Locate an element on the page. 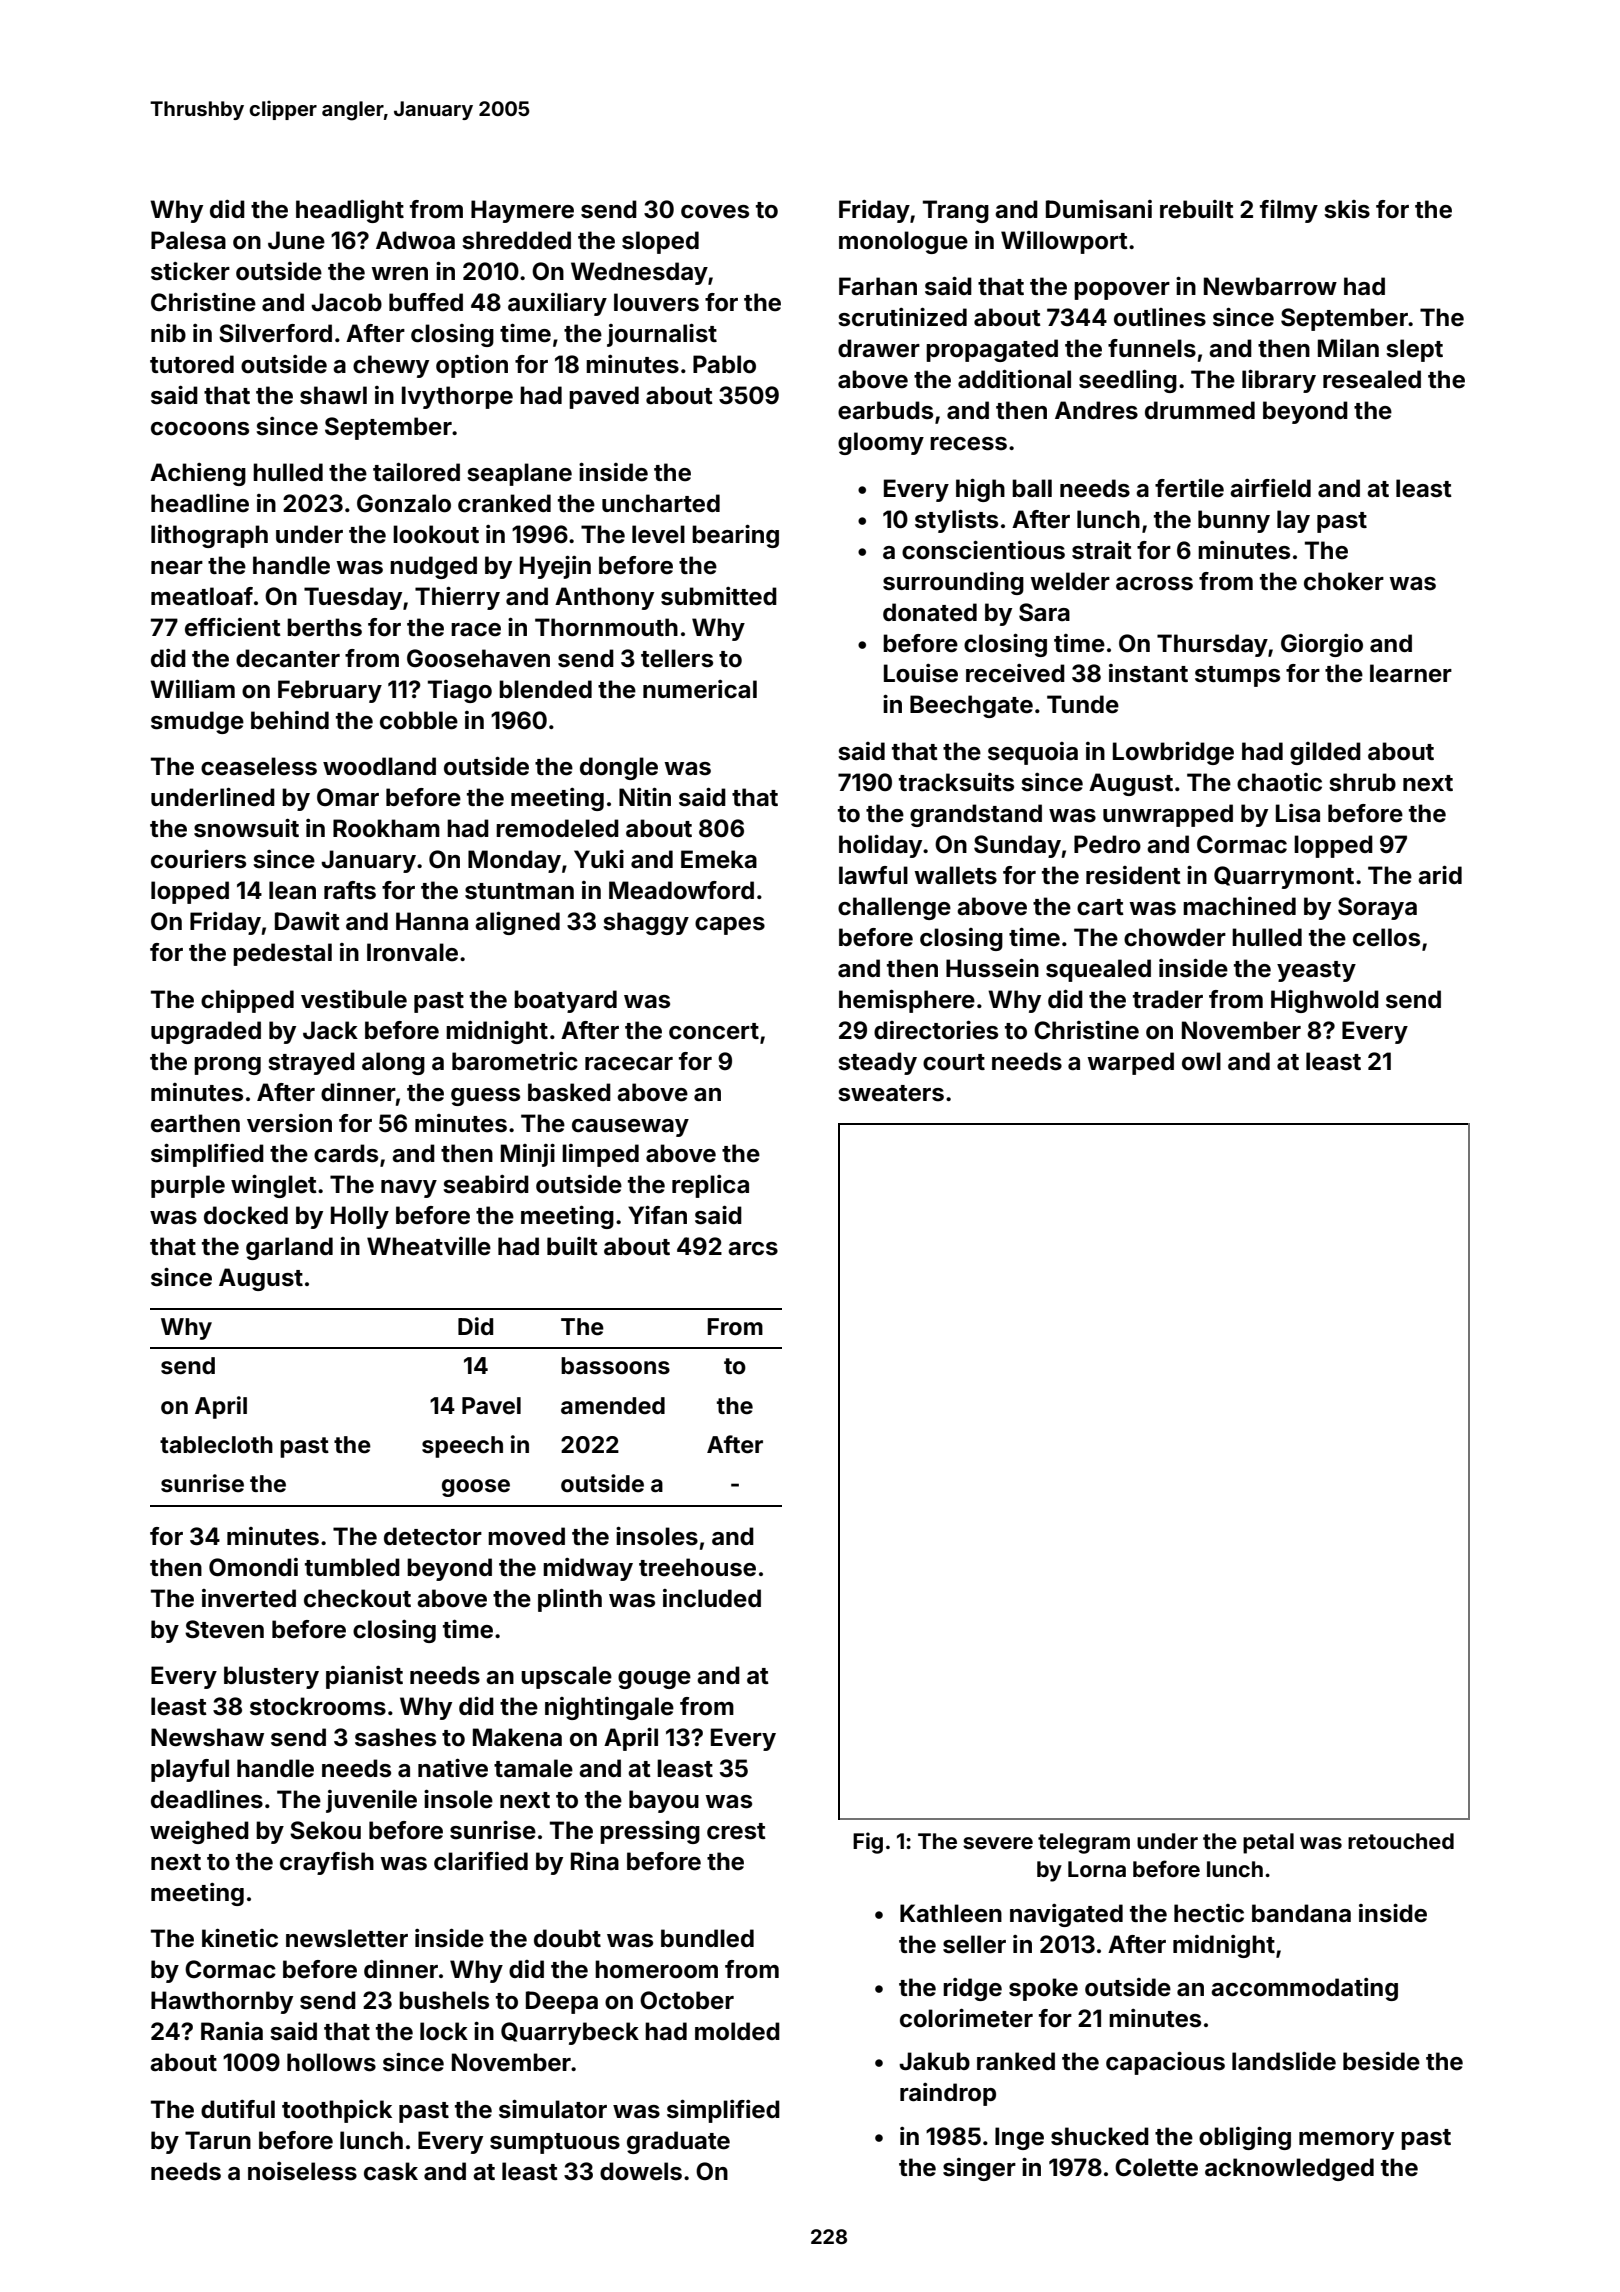 The height and width of the image is (2292, 1620). coves is located at coordinates (715, 212).
